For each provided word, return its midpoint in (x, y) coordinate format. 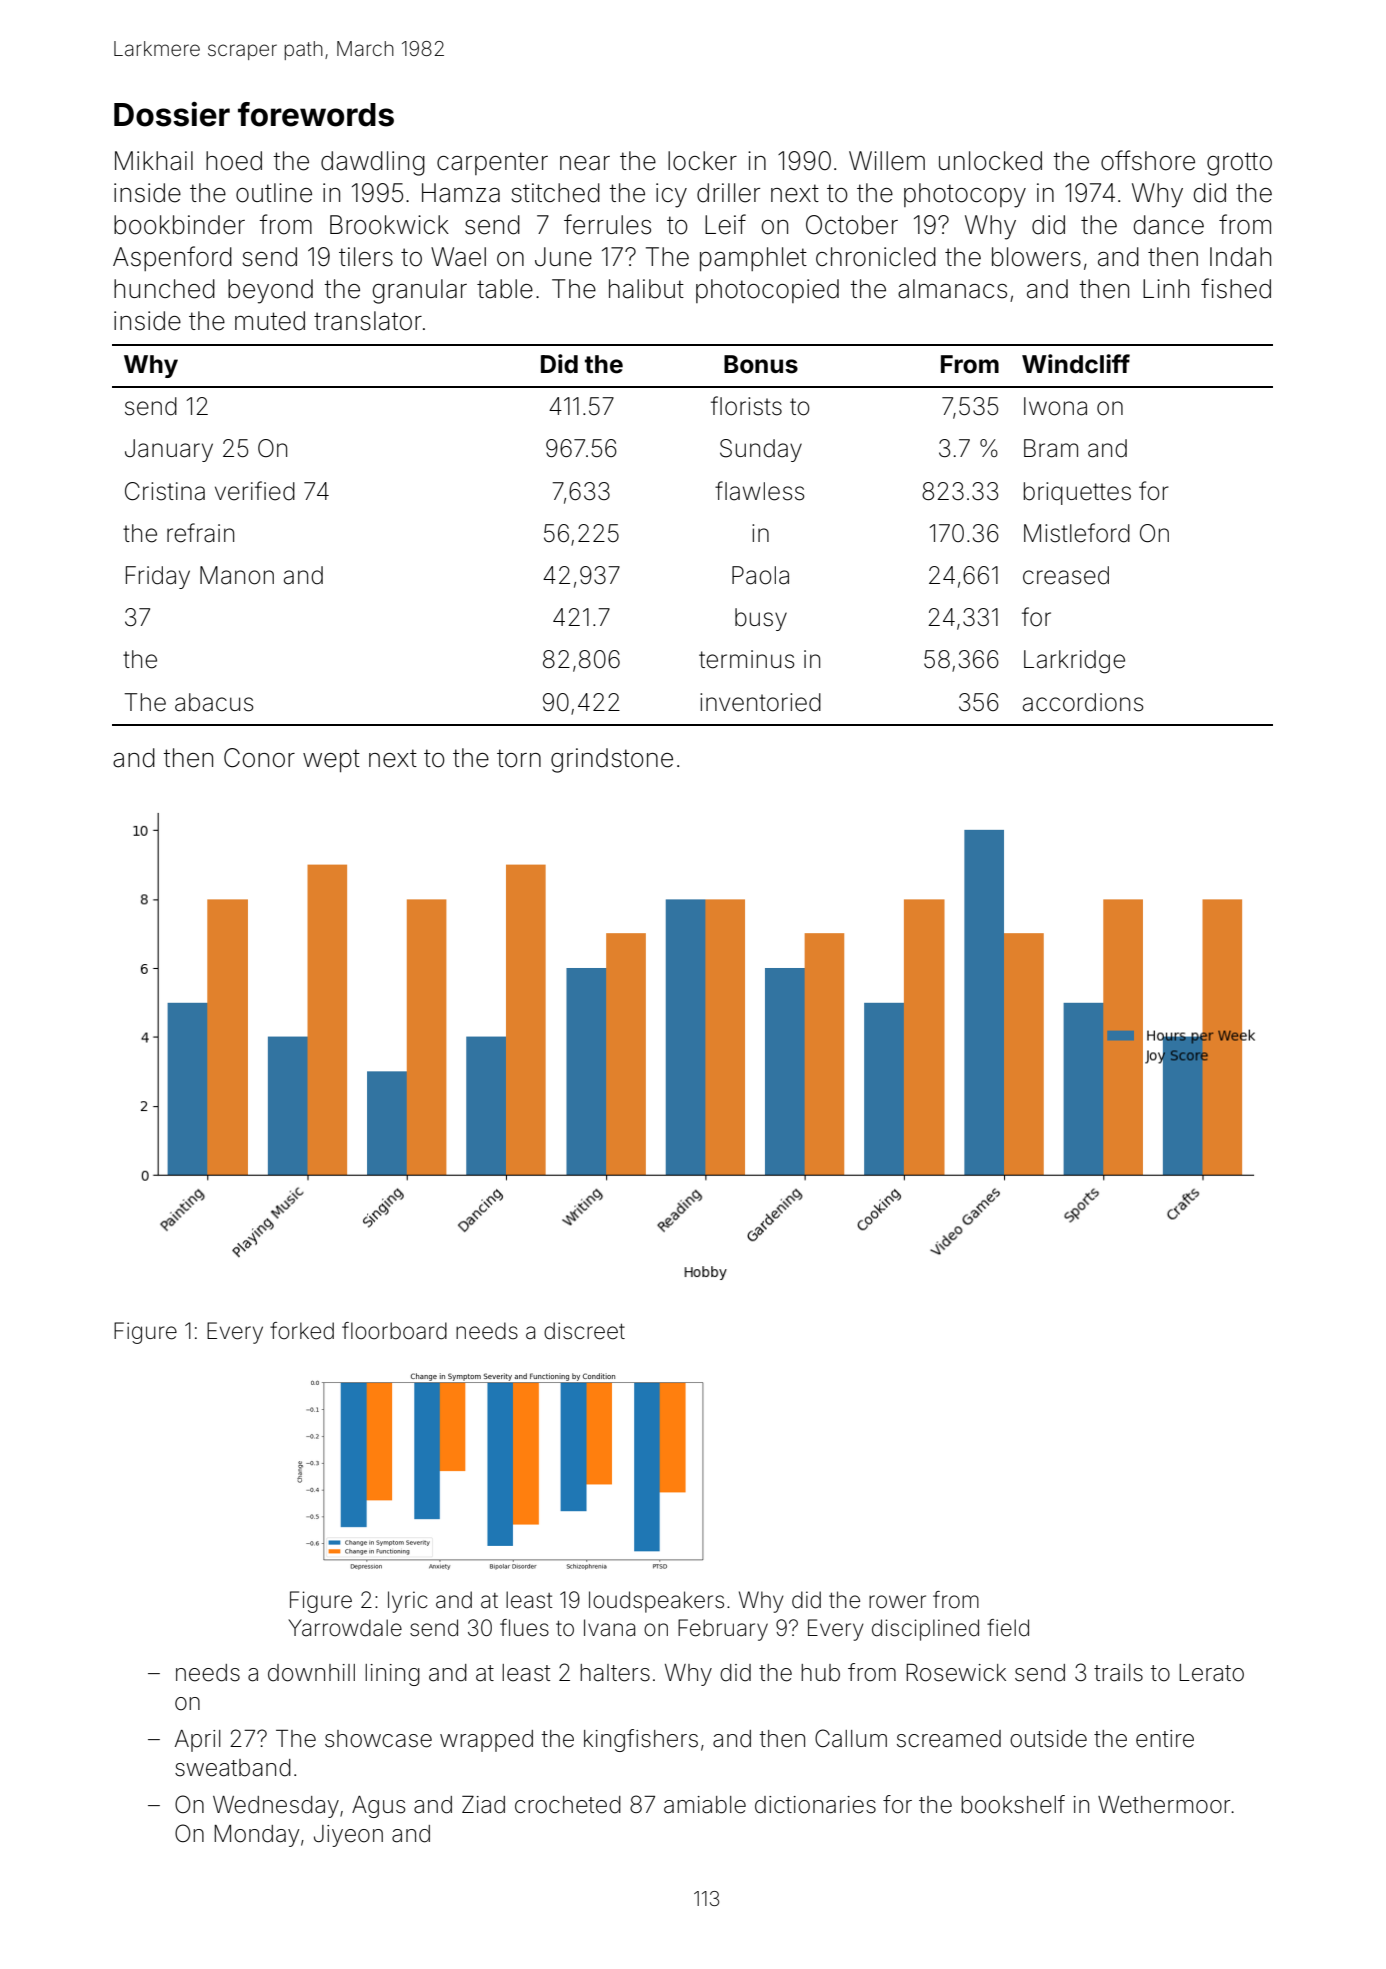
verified (255, 491)
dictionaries (815, 1805)
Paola (760, 575)
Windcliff (1076, 364)
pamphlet (753, 259)
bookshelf (1013, 1804)
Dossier (172, 114)
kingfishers (641, 1740)
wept (331, 760)
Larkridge (1074, 662)
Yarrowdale (345, 1628)
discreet (584, 1331)
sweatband (233, 1768)
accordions (1083, 702)
